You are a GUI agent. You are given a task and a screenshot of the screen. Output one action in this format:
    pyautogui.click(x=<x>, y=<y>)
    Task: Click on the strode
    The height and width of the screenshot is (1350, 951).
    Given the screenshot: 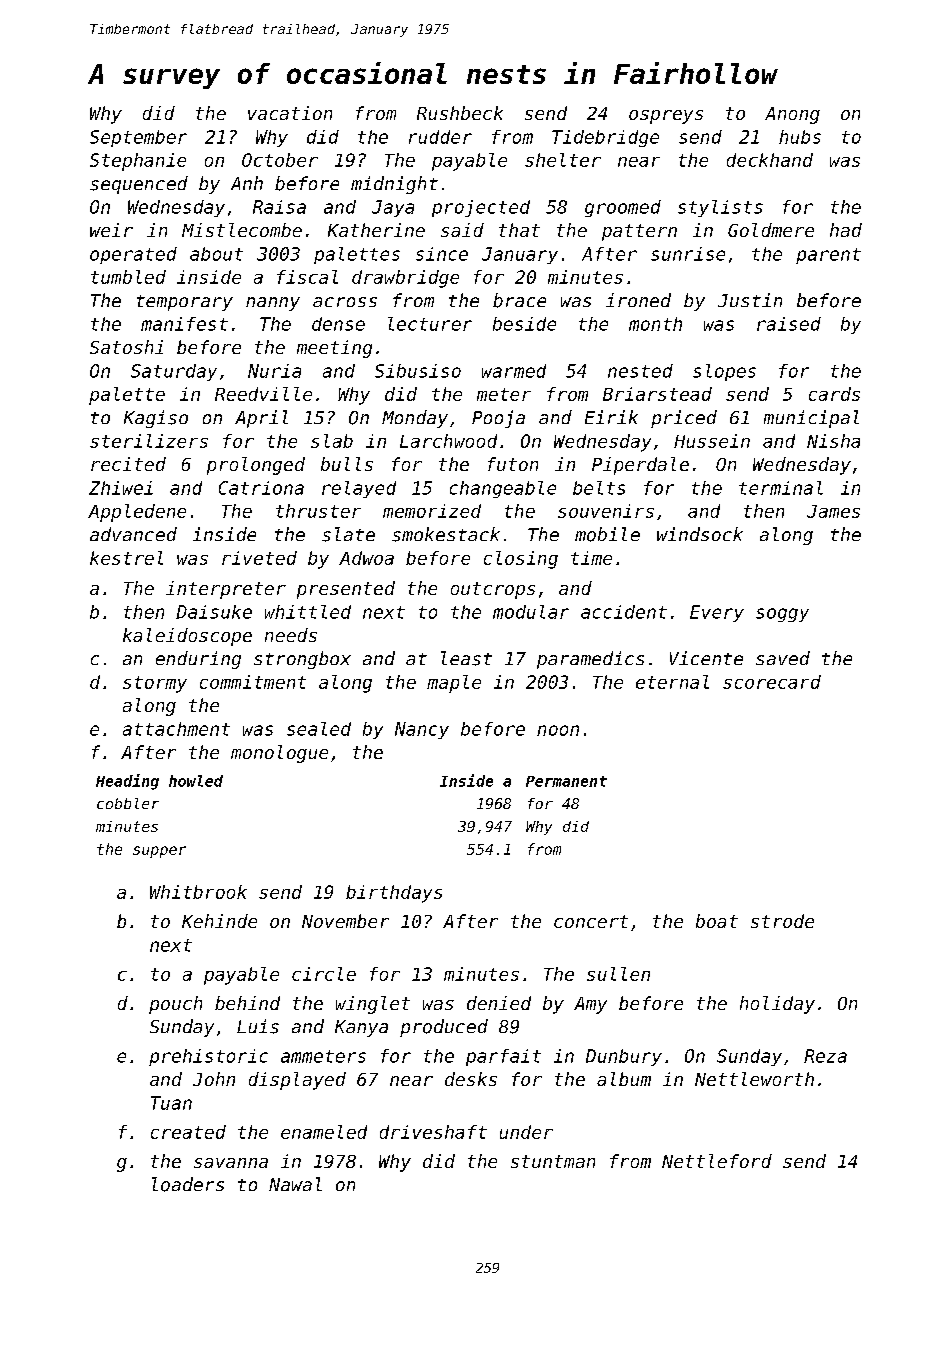 What is the action you would take?
    pyautogui.click(x=782, y=921)
